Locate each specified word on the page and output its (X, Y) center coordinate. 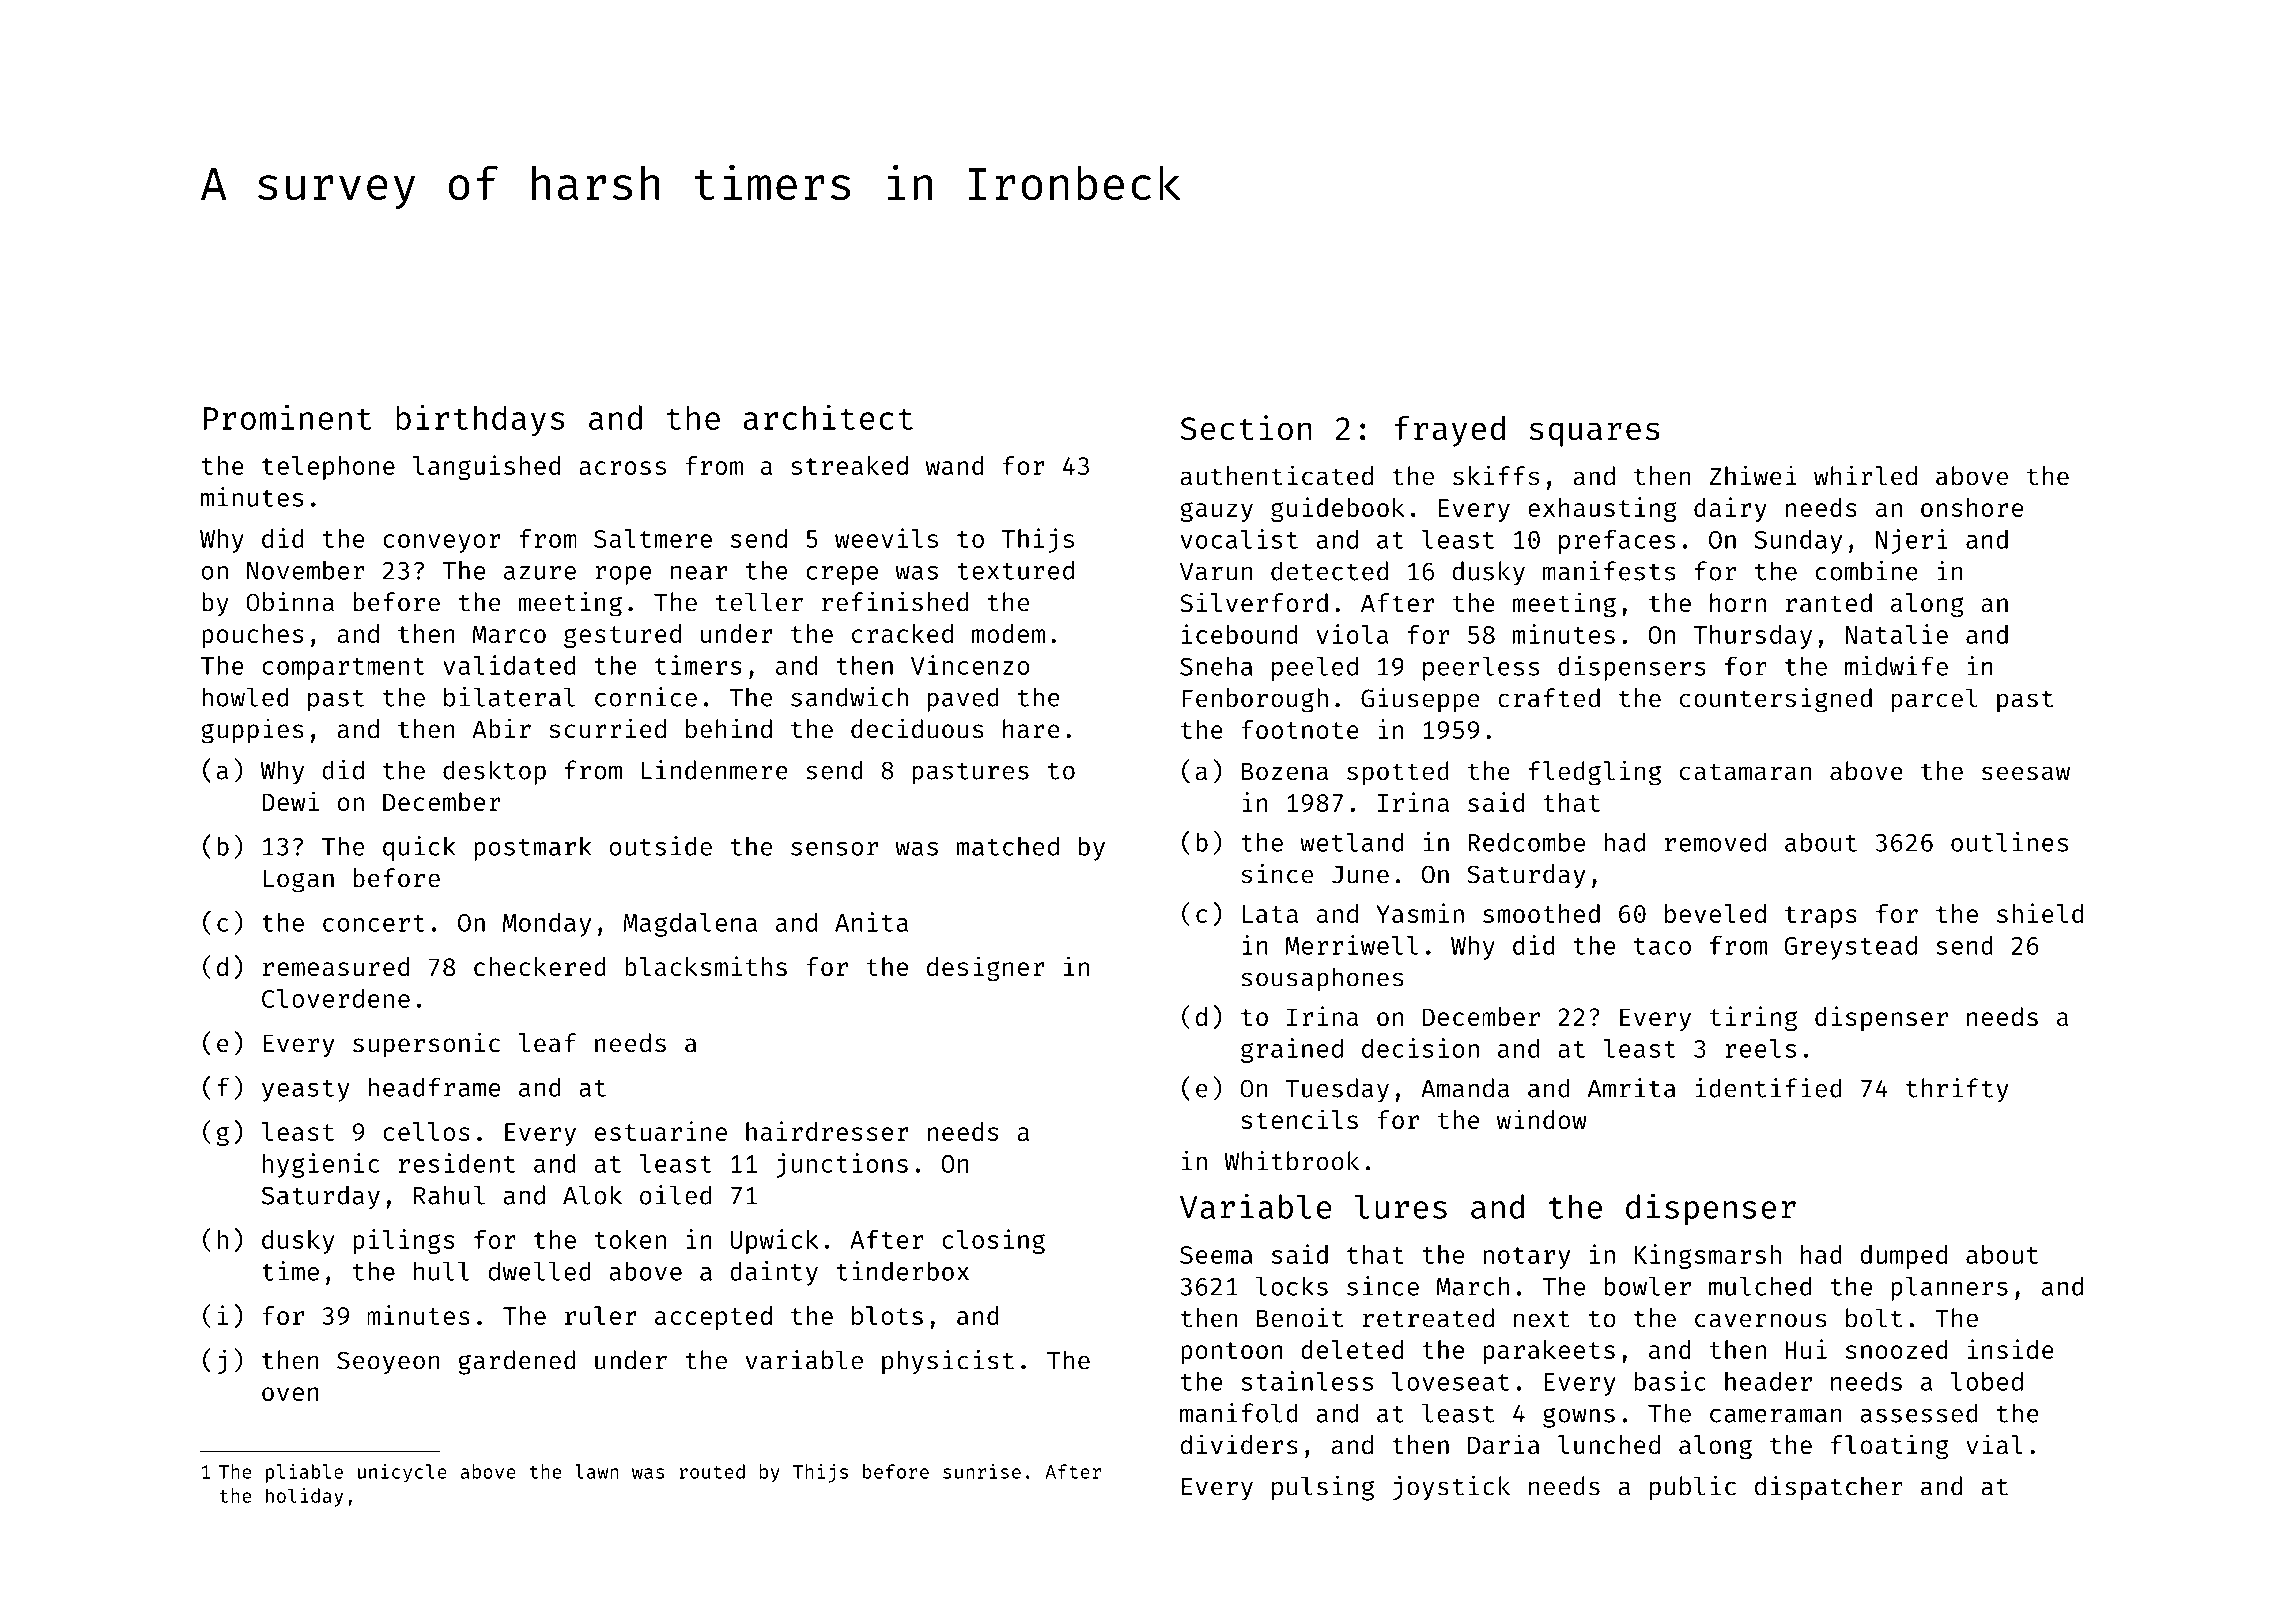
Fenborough (1255, 700)
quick (419, 848)
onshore (1972, 507)
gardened (516, 1362)
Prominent (288, 417)
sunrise (982, 1471)
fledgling (1595, 773)
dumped (1903, 1257)
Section (1245, 427)
